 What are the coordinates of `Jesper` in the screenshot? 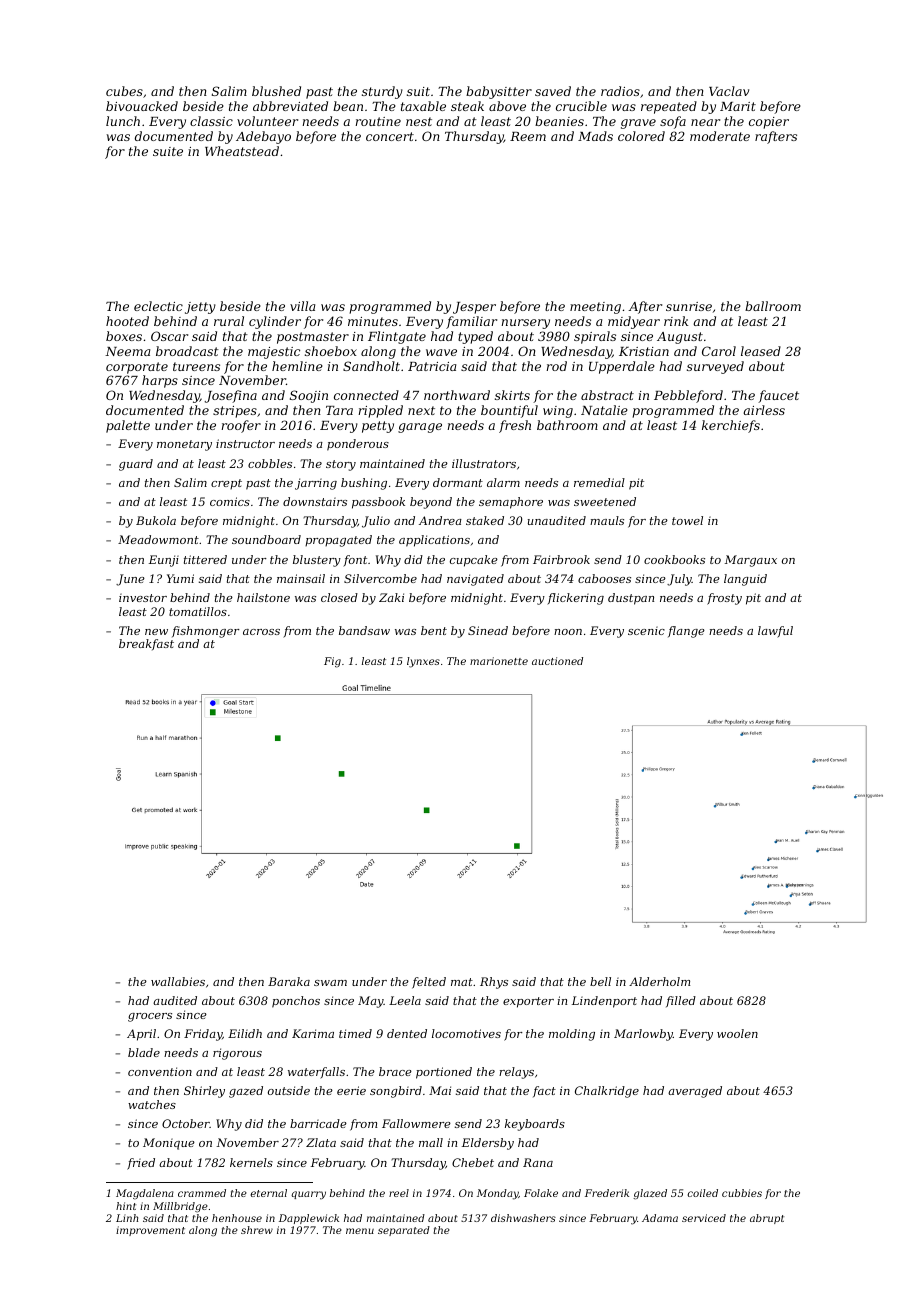 It's located at (474, 308).
